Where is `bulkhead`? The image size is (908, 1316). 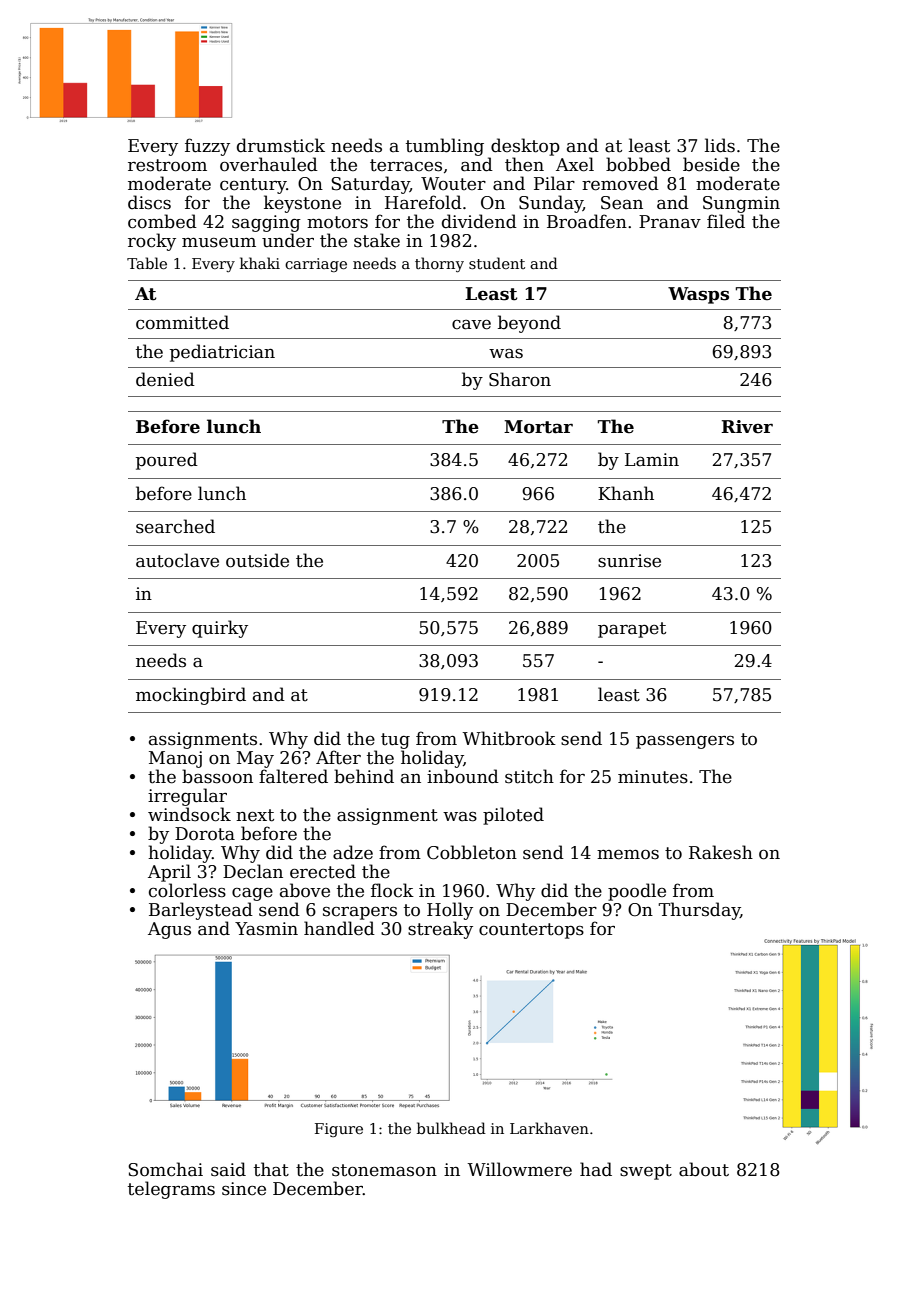
bulkhead is located at coordinates (451, 1128).
